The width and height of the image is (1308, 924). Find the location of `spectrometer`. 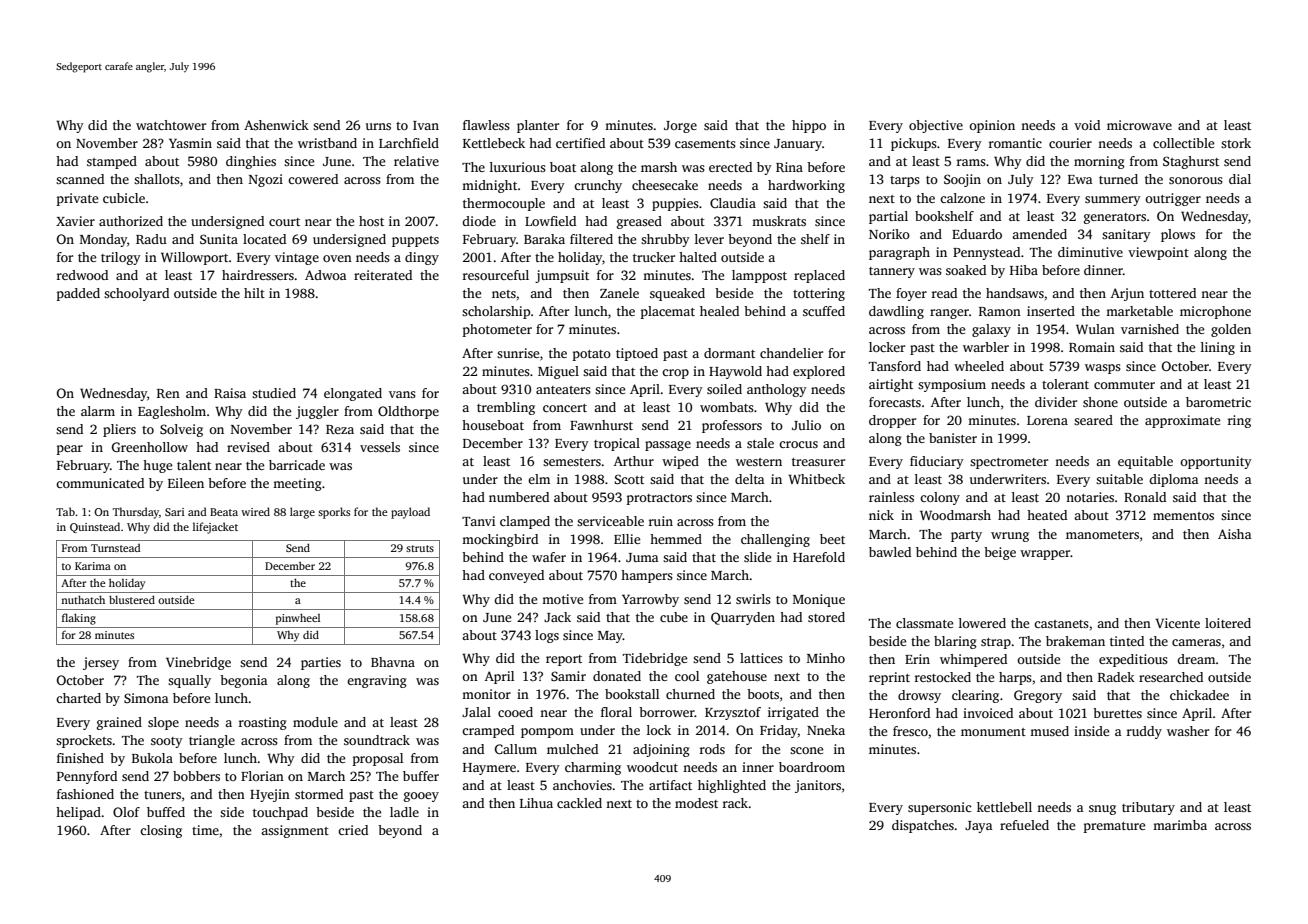

spectrometer is located at coordinates (1009, 463).
